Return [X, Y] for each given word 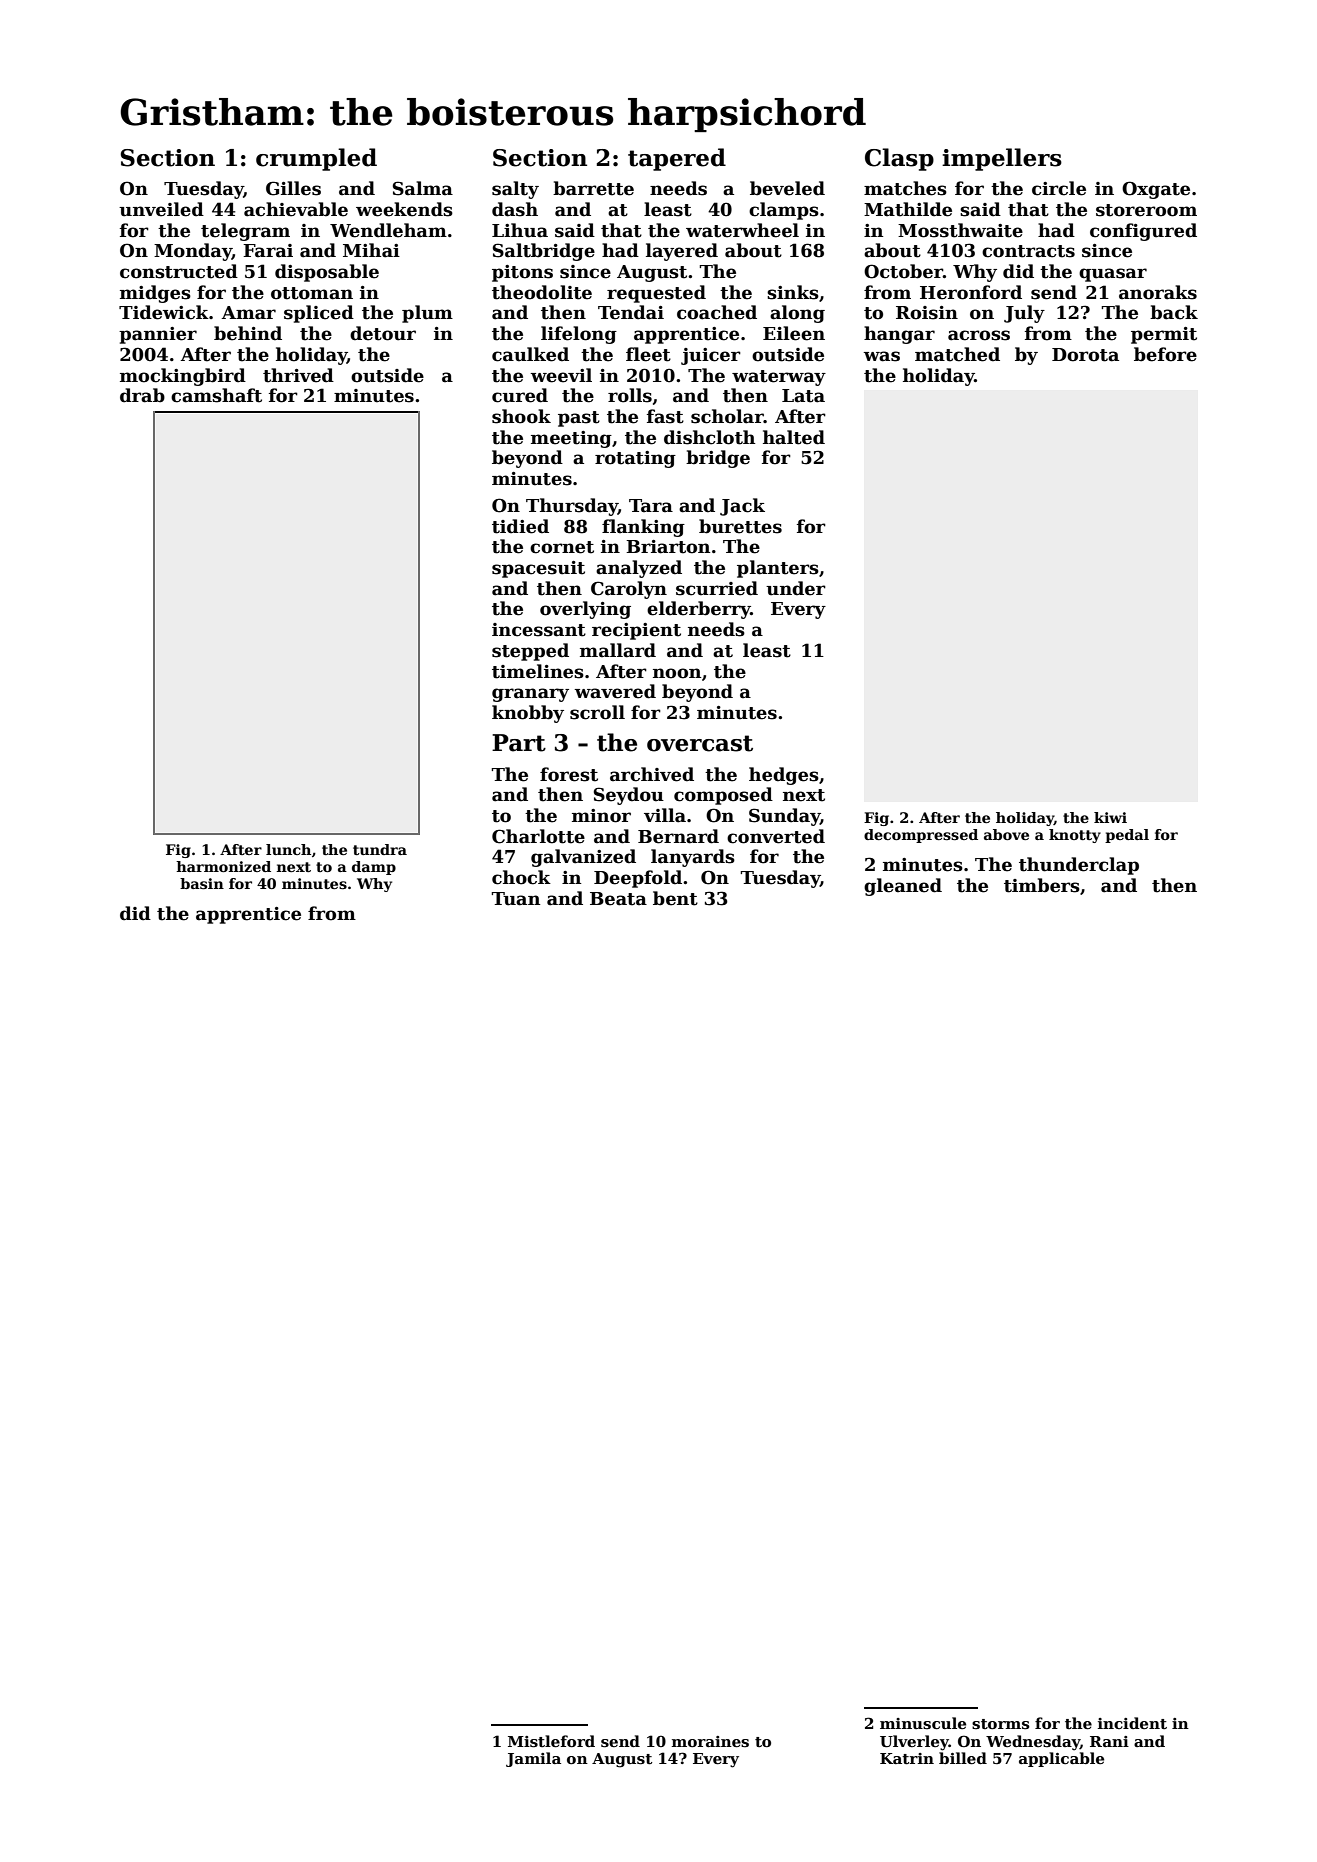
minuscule [923, 1723]
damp [374, 868]
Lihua [520, 230]
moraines [710, 1741]
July [1024, 314]
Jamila [533, 1759]
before [1165, 354]
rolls [630, 395]
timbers [1042, 885]
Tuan [516, 899]
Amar [249, 313]
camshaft [216, 395]
